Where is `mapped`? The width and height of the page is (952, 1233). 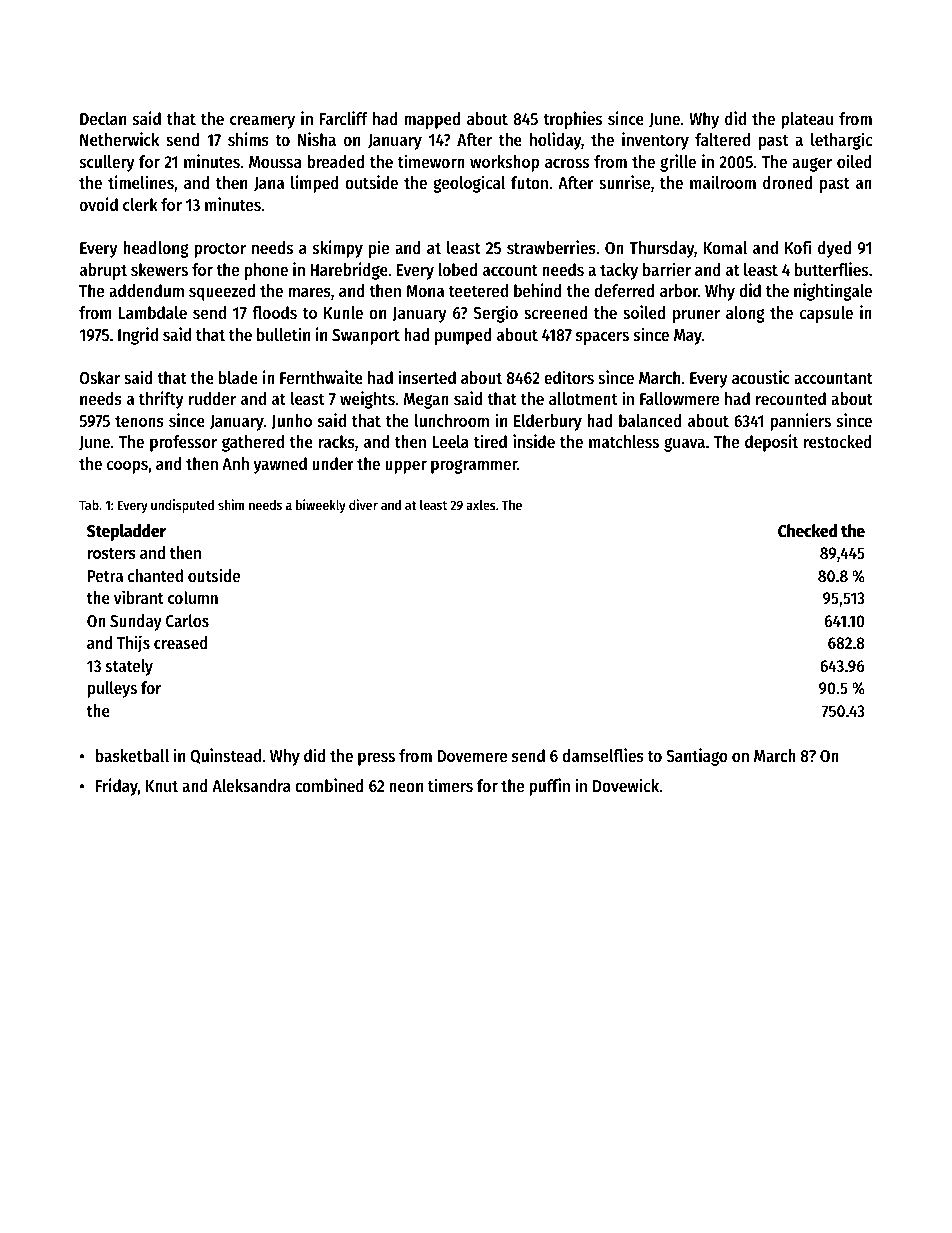 mapped is located at coordinates (432, 120).
